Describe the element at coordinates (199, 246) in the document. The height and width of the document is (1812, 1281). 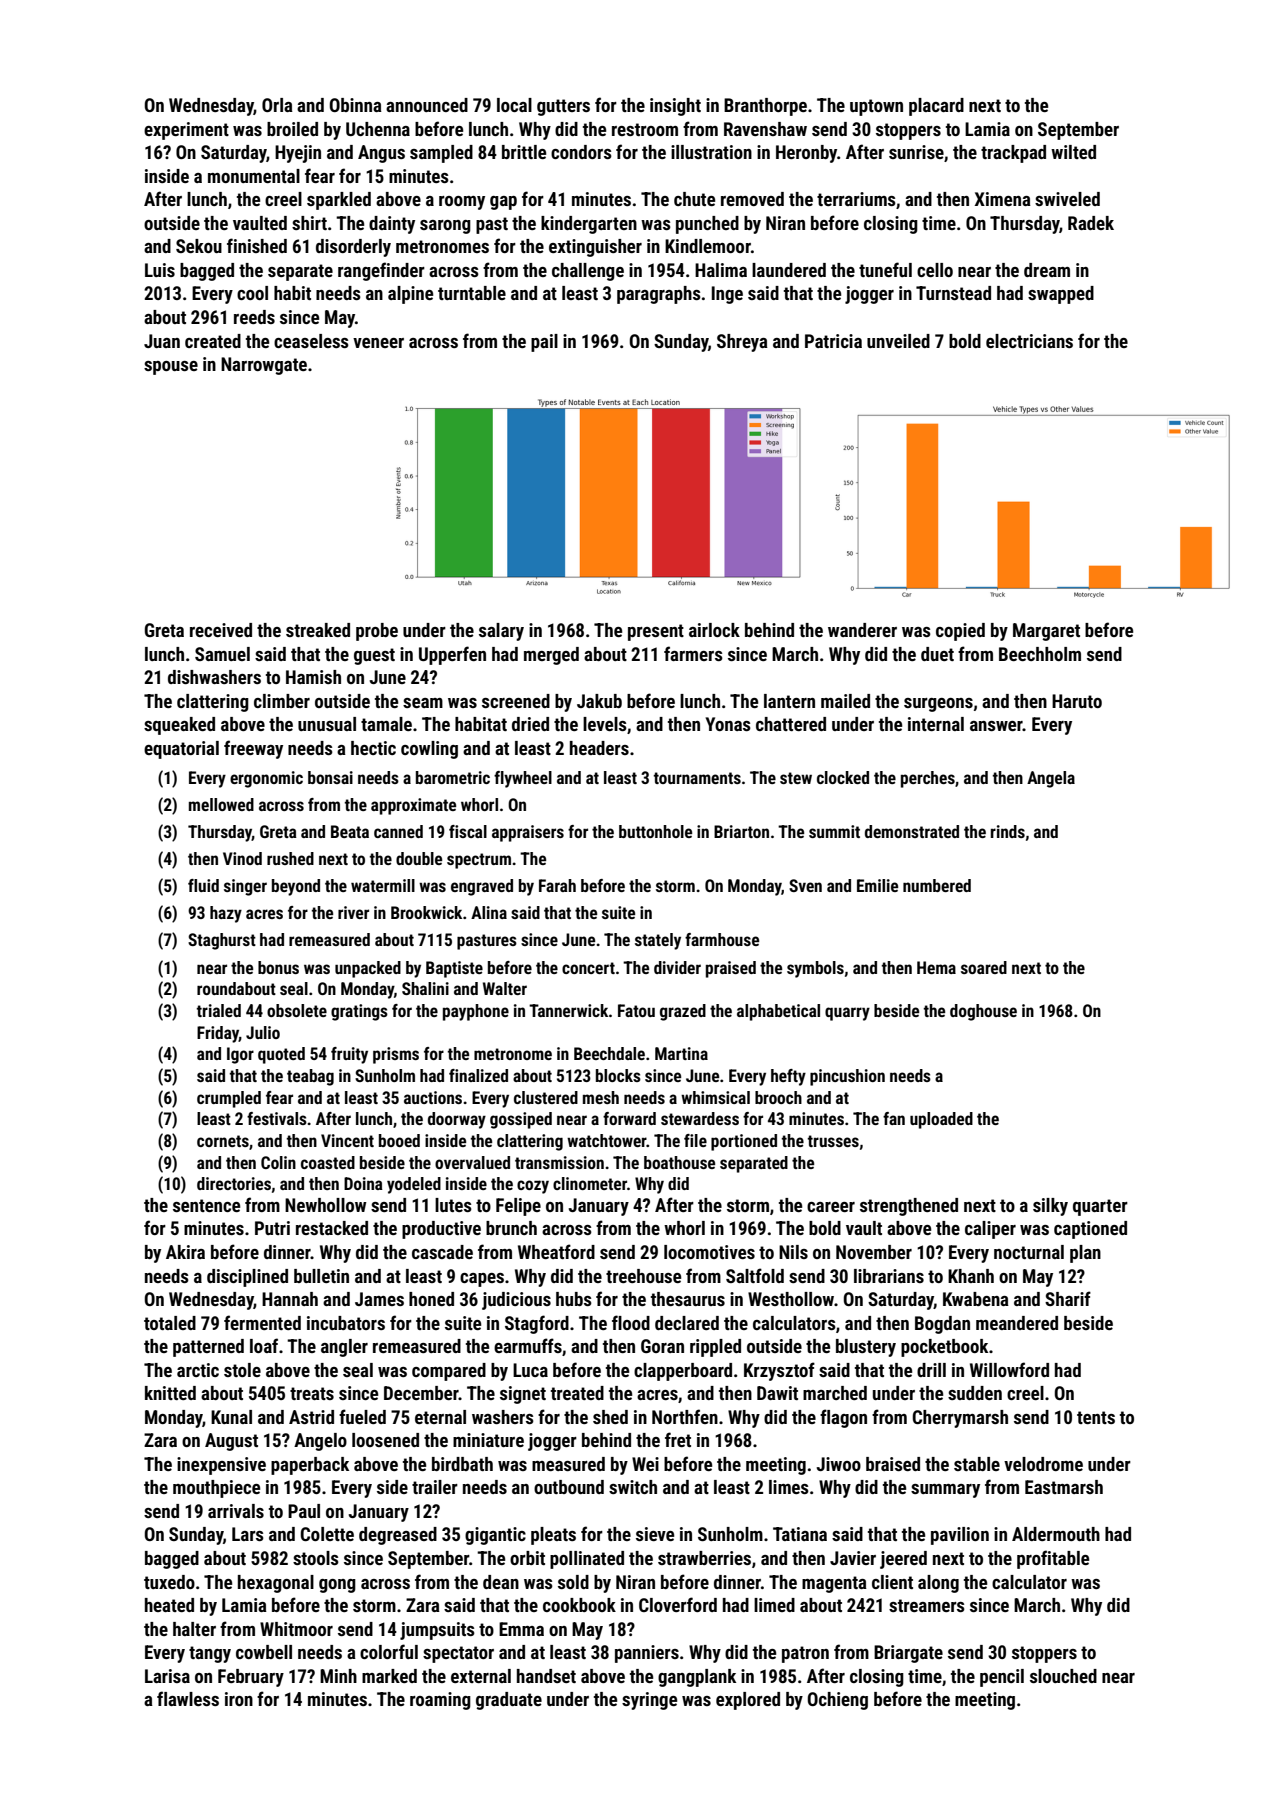
I see `Sekou` at that location.
